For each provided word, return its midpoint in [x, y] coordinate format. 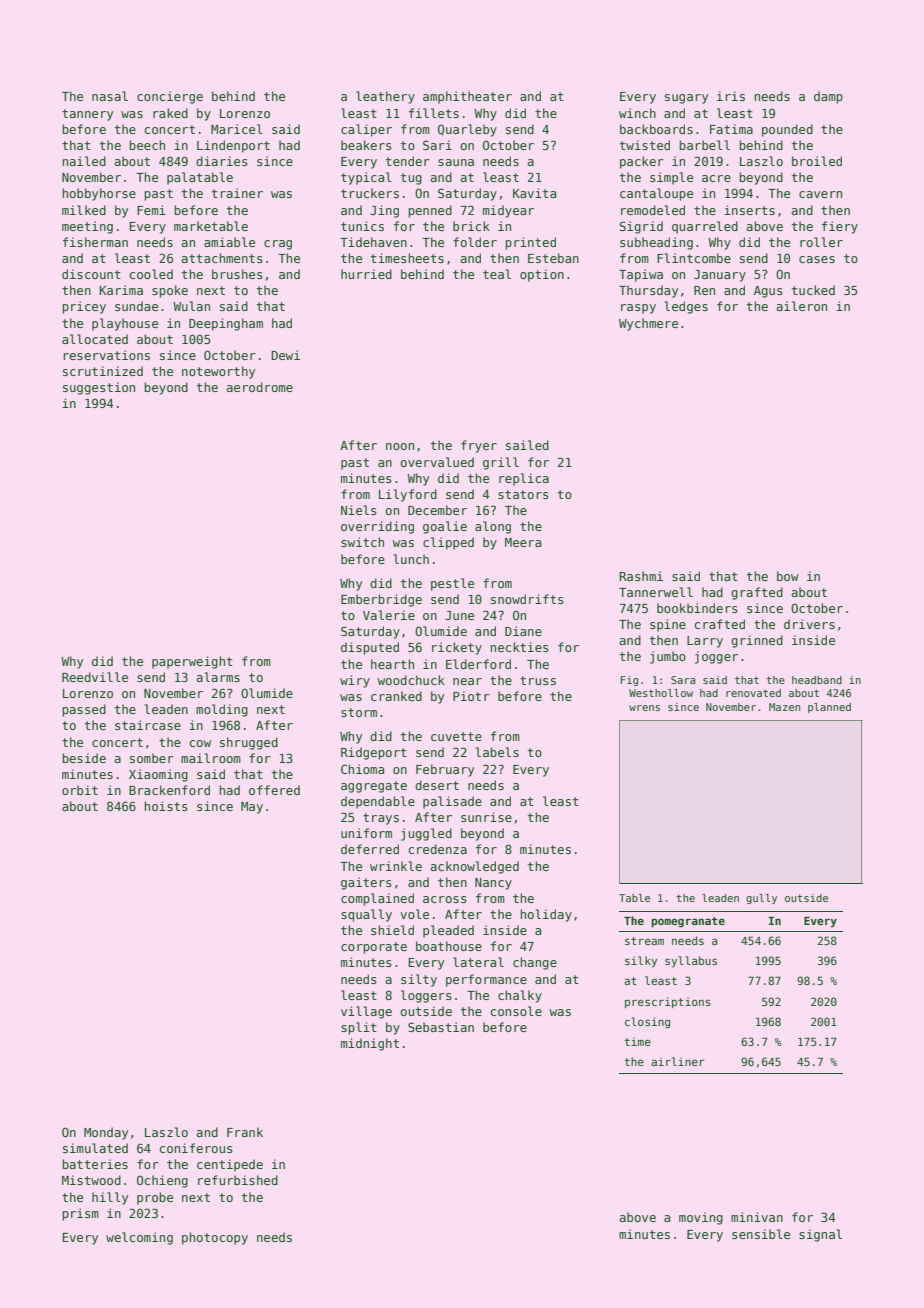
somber [152, 758]
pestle [452, 584]
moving [701, 1218]
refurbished [238, 1180]
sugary [686, 99]
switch [362, 542]
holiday [546, 915]
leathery [385, 97]
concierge [170, 97]
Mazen [784, 707]
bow [788, 576]
